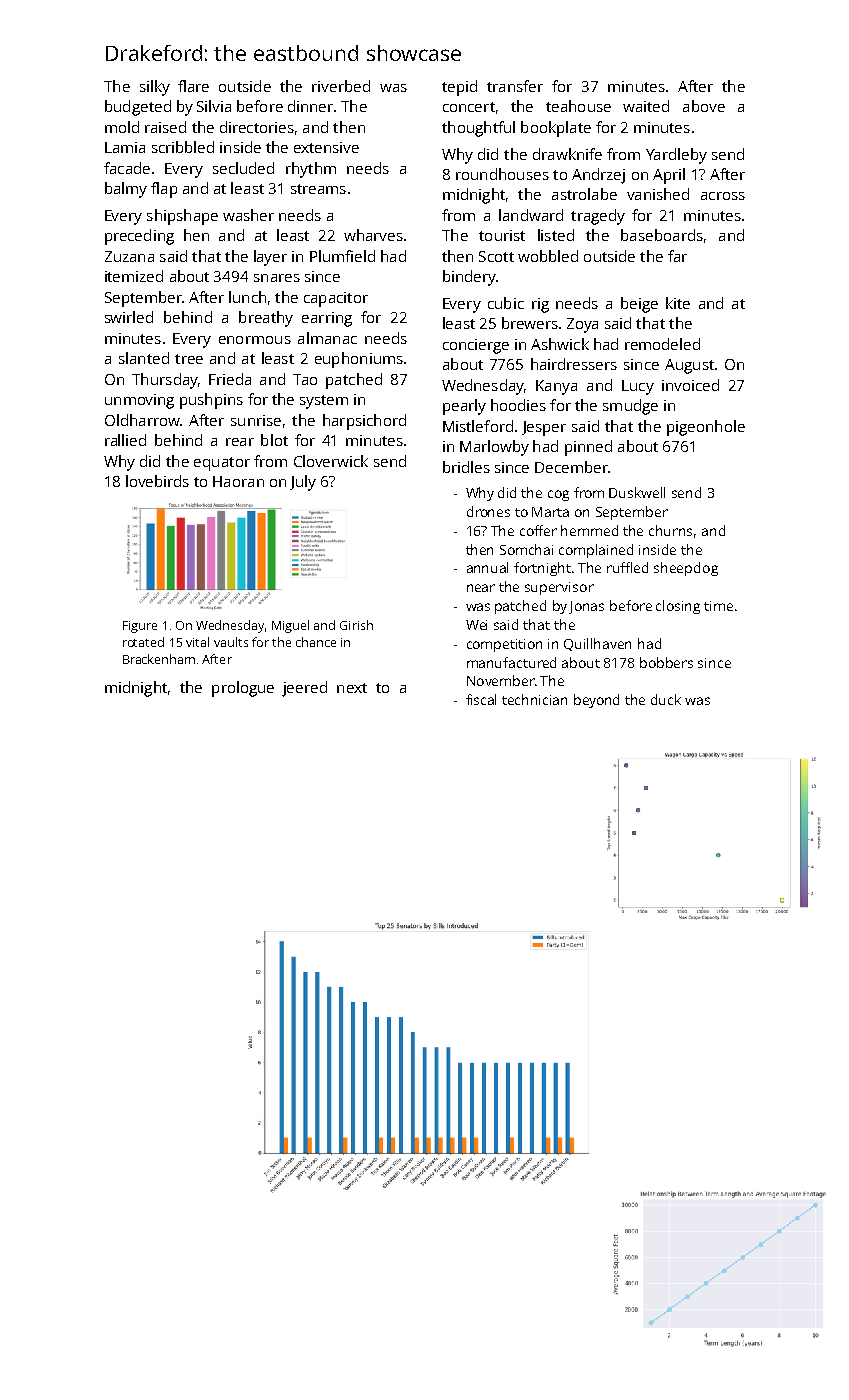 This screenshot has height=1400, width=849. I want to click on prologue, so click(243, 689).
